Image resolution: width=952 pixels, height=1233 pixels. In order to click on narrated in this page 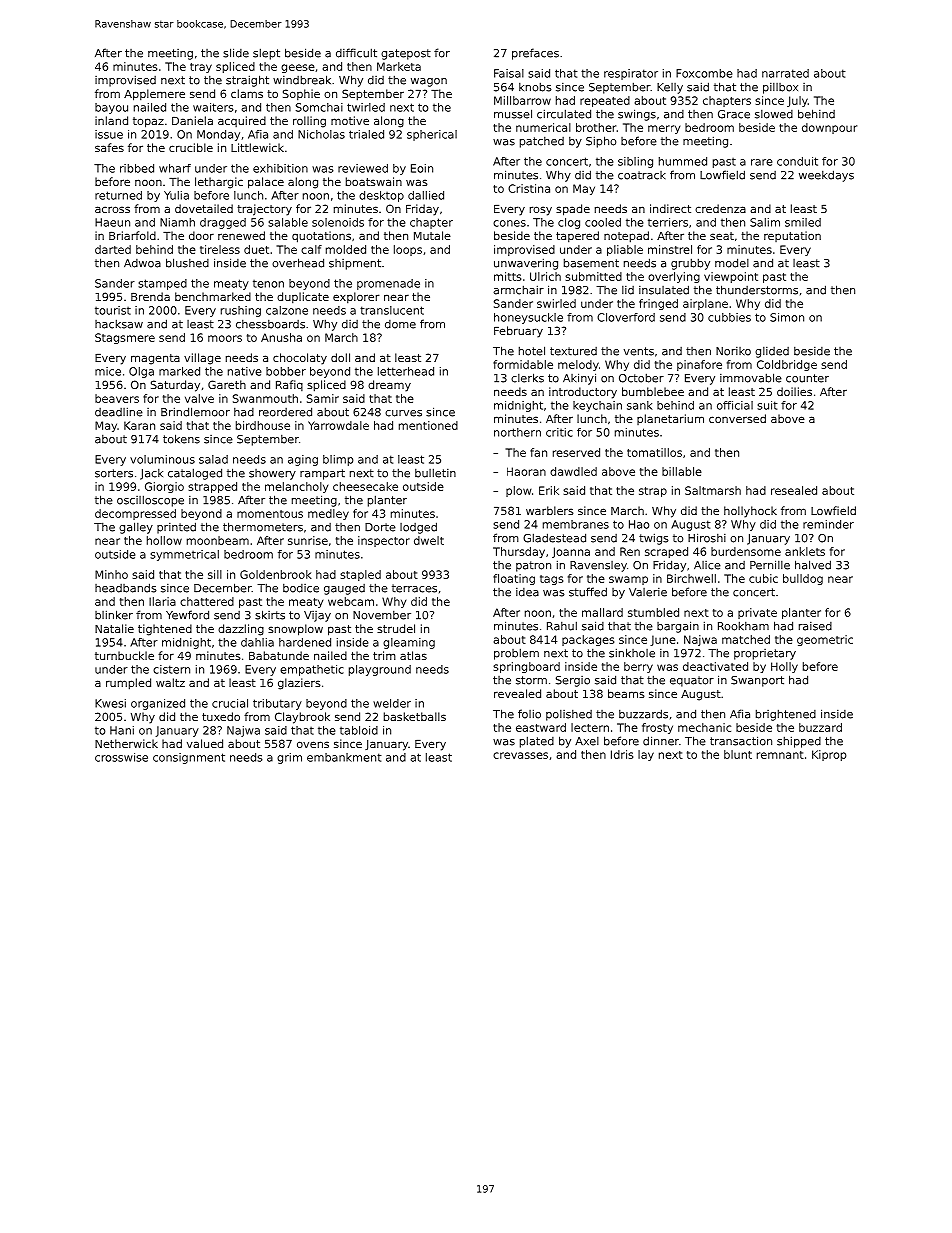, I will do `click(785, 73)`.
